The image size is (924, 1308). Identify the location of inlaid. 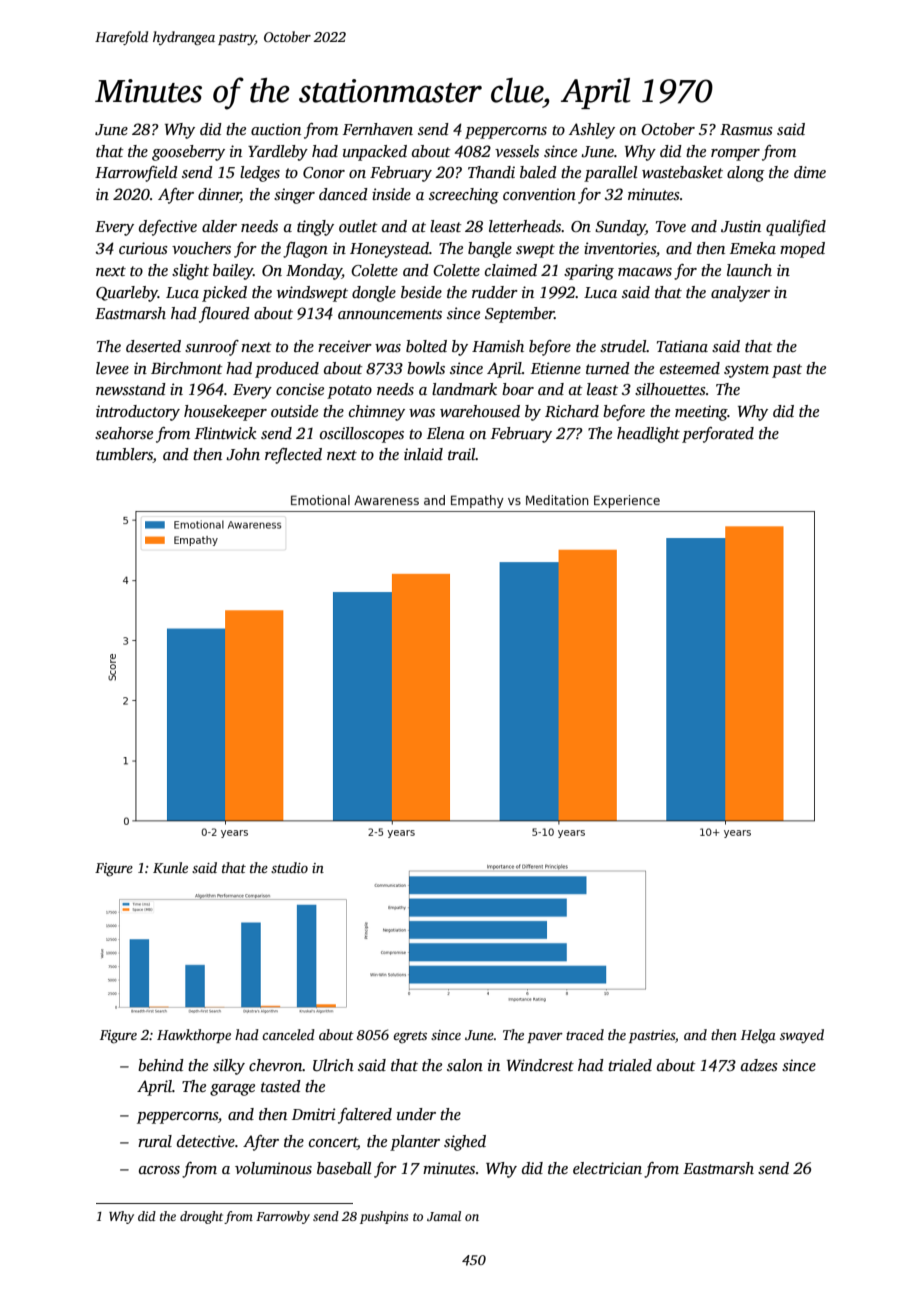
(423, 454).
